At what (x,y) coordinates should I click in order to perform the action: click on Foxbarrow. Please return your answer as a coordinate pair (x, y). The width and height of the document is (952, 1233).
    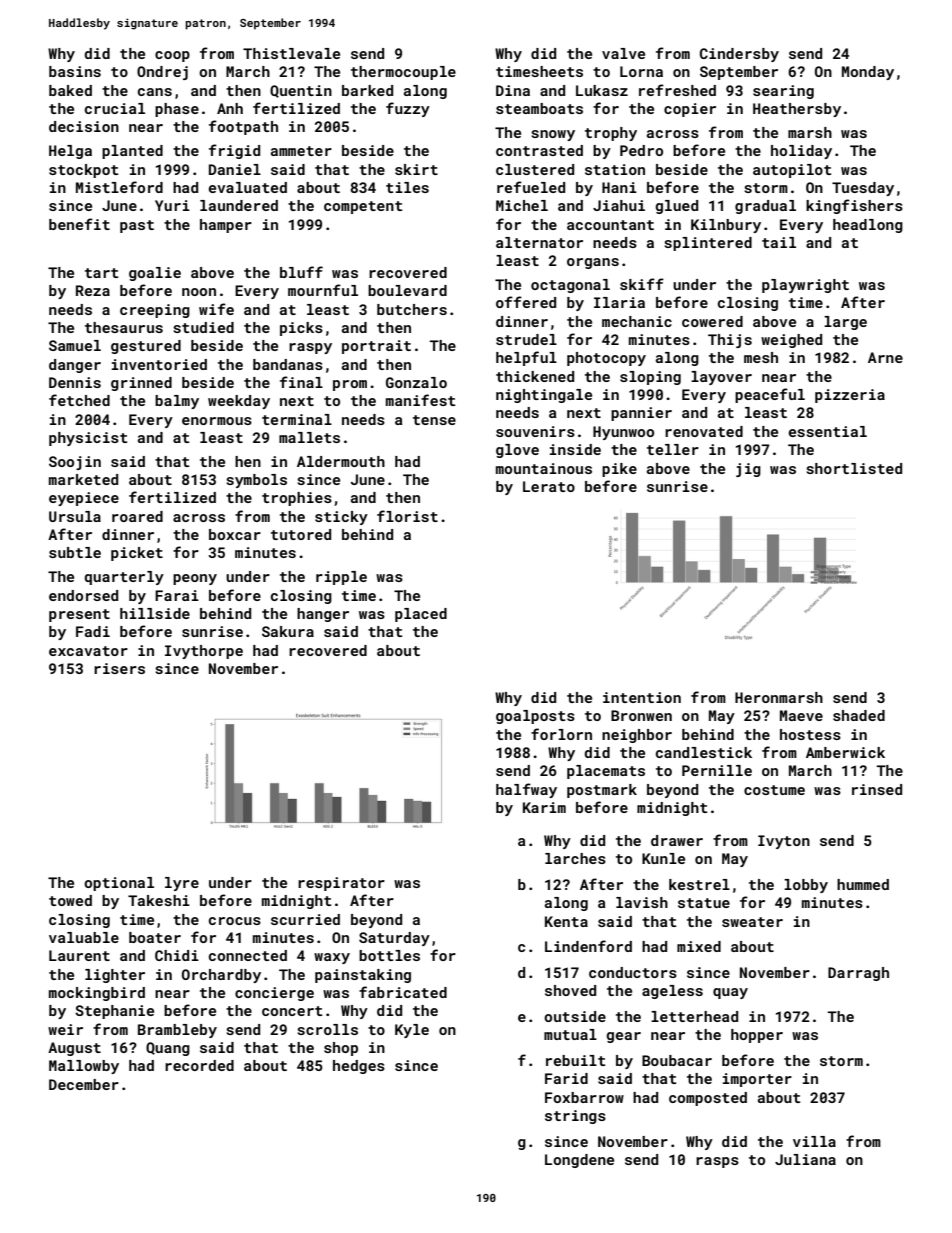
    Looking at the image, I should click on (584, 1097).
